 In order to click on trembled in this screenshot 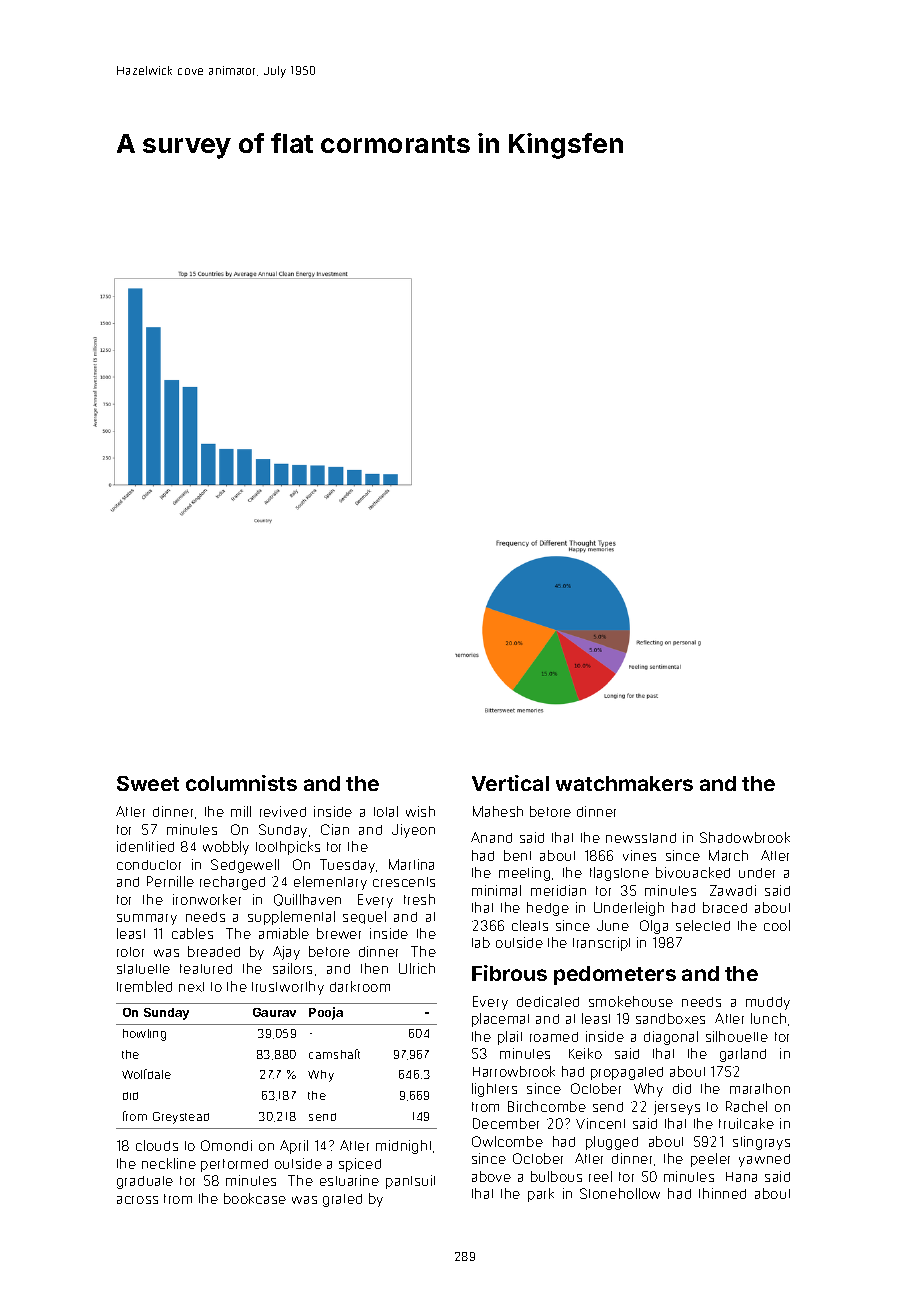, I will do `click(144, 986)`.
